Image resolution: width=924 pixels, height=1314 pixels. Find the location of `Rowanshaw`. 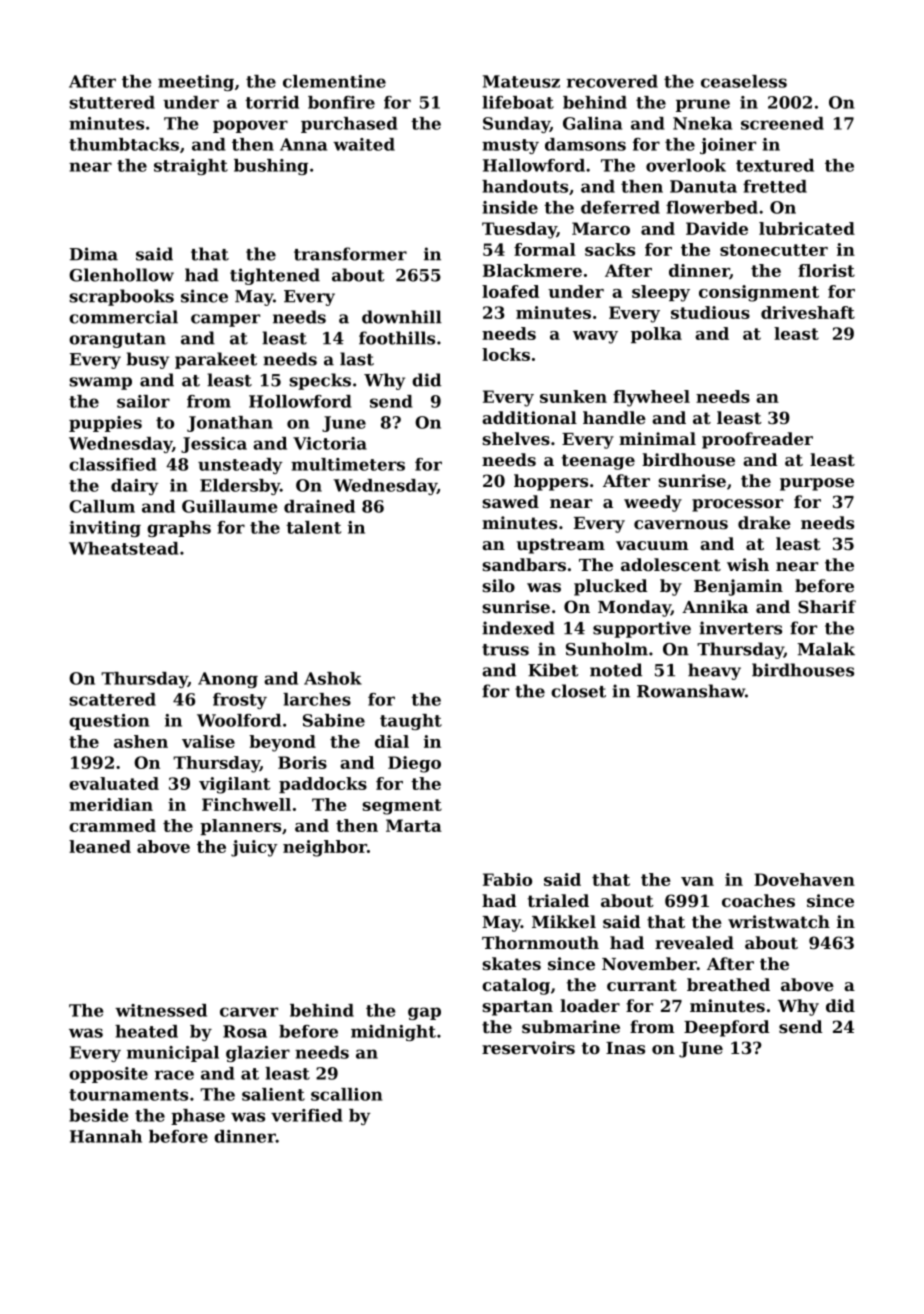

Rowanshaw is located at coordinates (691, 691).
